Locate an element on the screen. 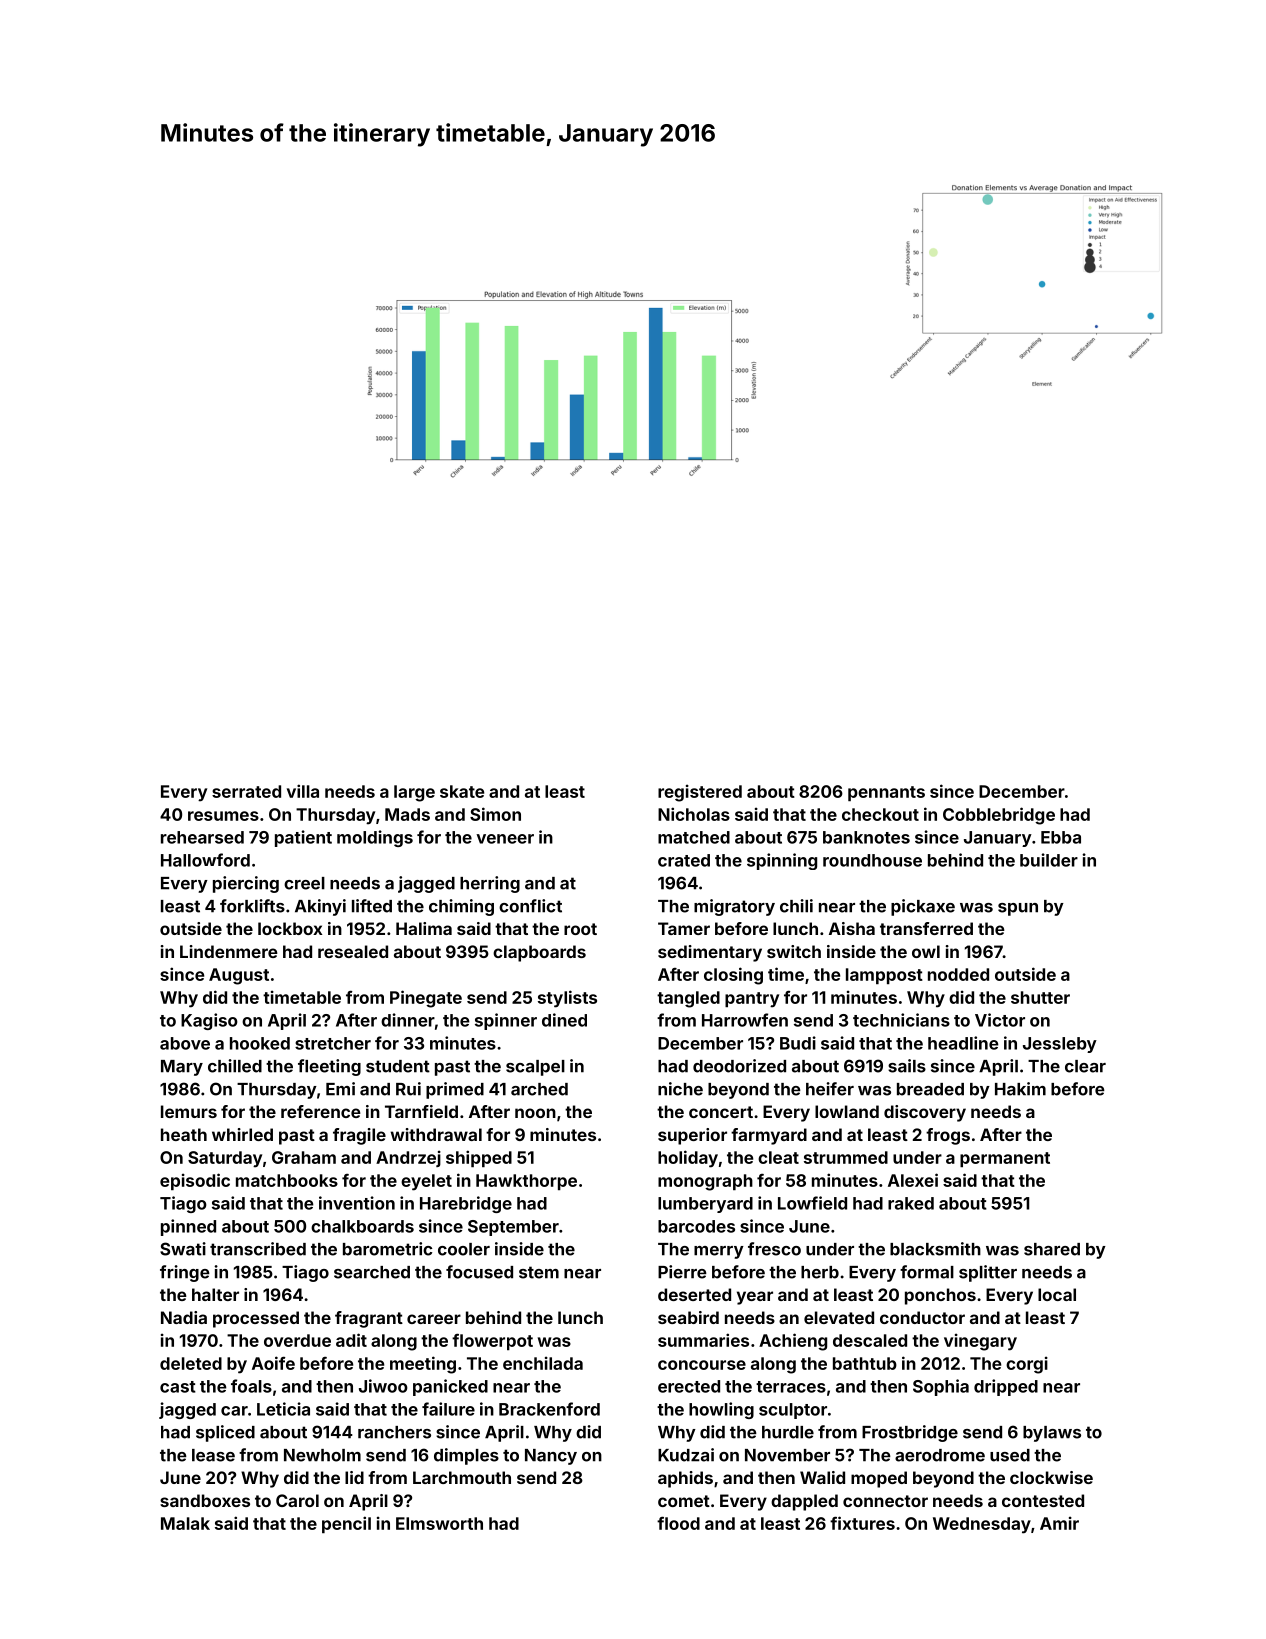  forklifts is located at coordinates (252, 906).
